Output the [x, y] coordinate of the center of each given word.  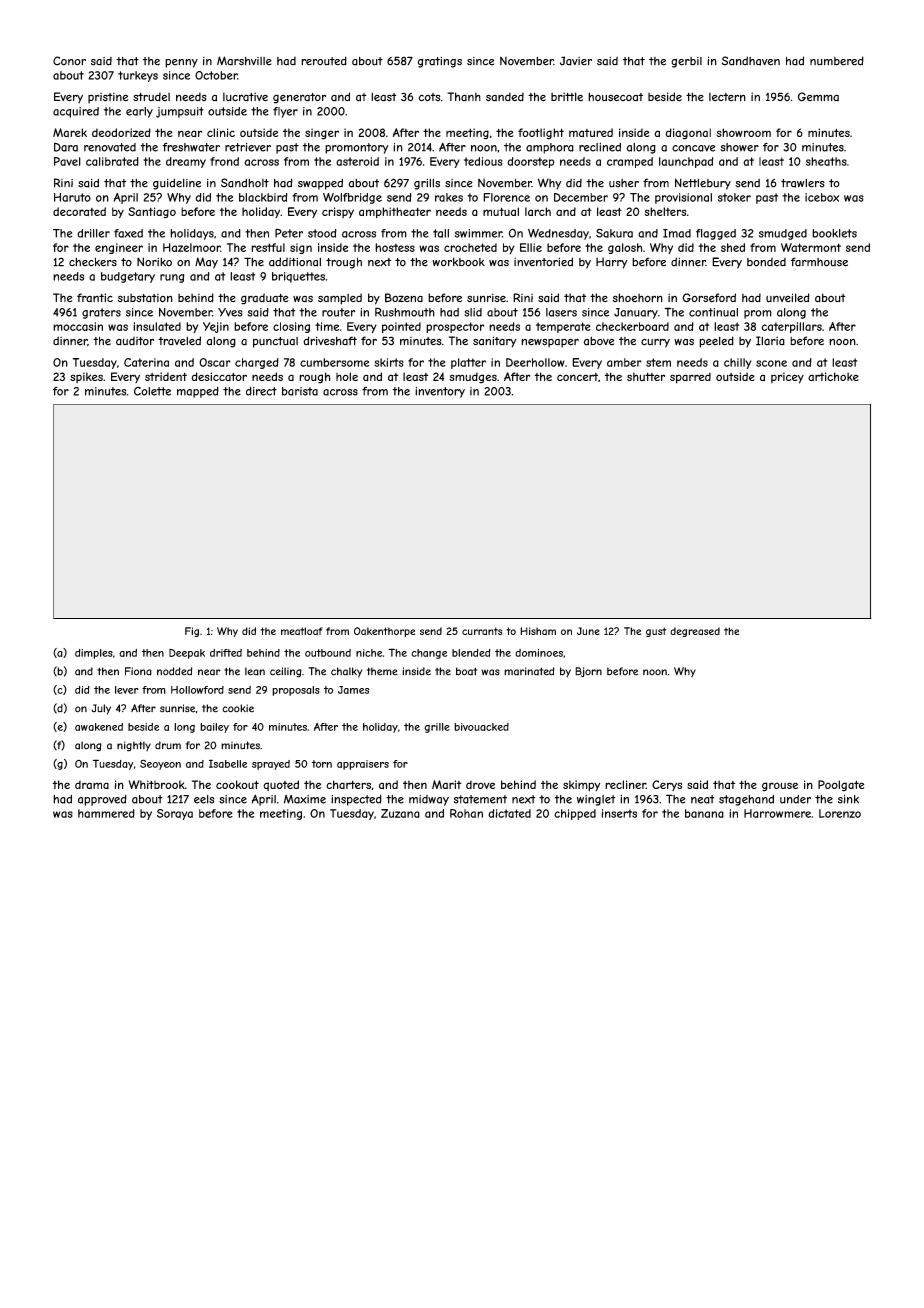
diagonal [688, 134]
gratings [440, 62]
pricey [787, 378]
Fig [192, 632]
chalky [346, 672]
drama [92, 784]
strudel [151, 97]
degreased [695, 632]
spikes [86, 377]
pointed [401, 327]
